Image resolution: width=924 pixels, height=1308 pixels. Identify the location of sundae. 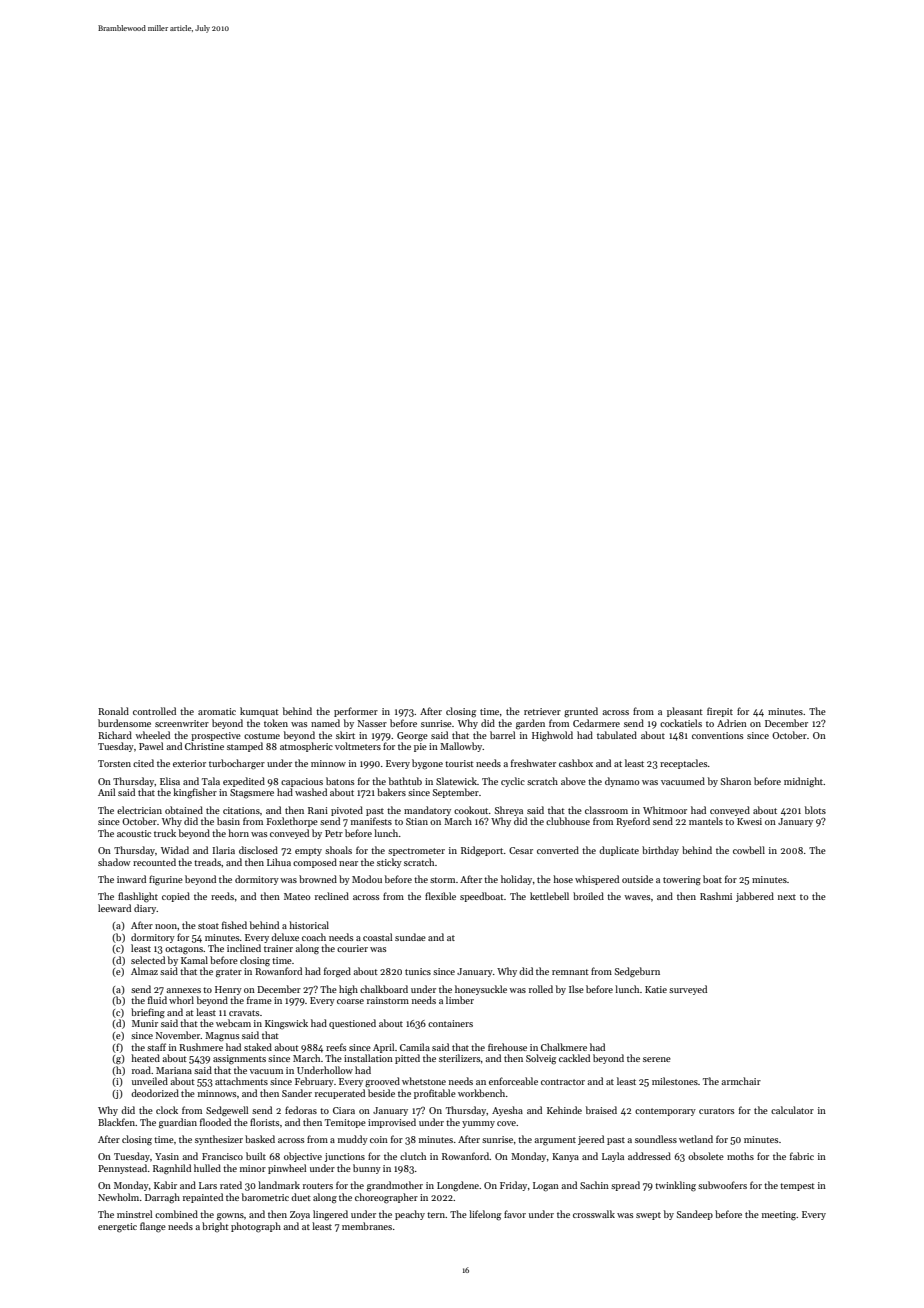
(410, 937).
